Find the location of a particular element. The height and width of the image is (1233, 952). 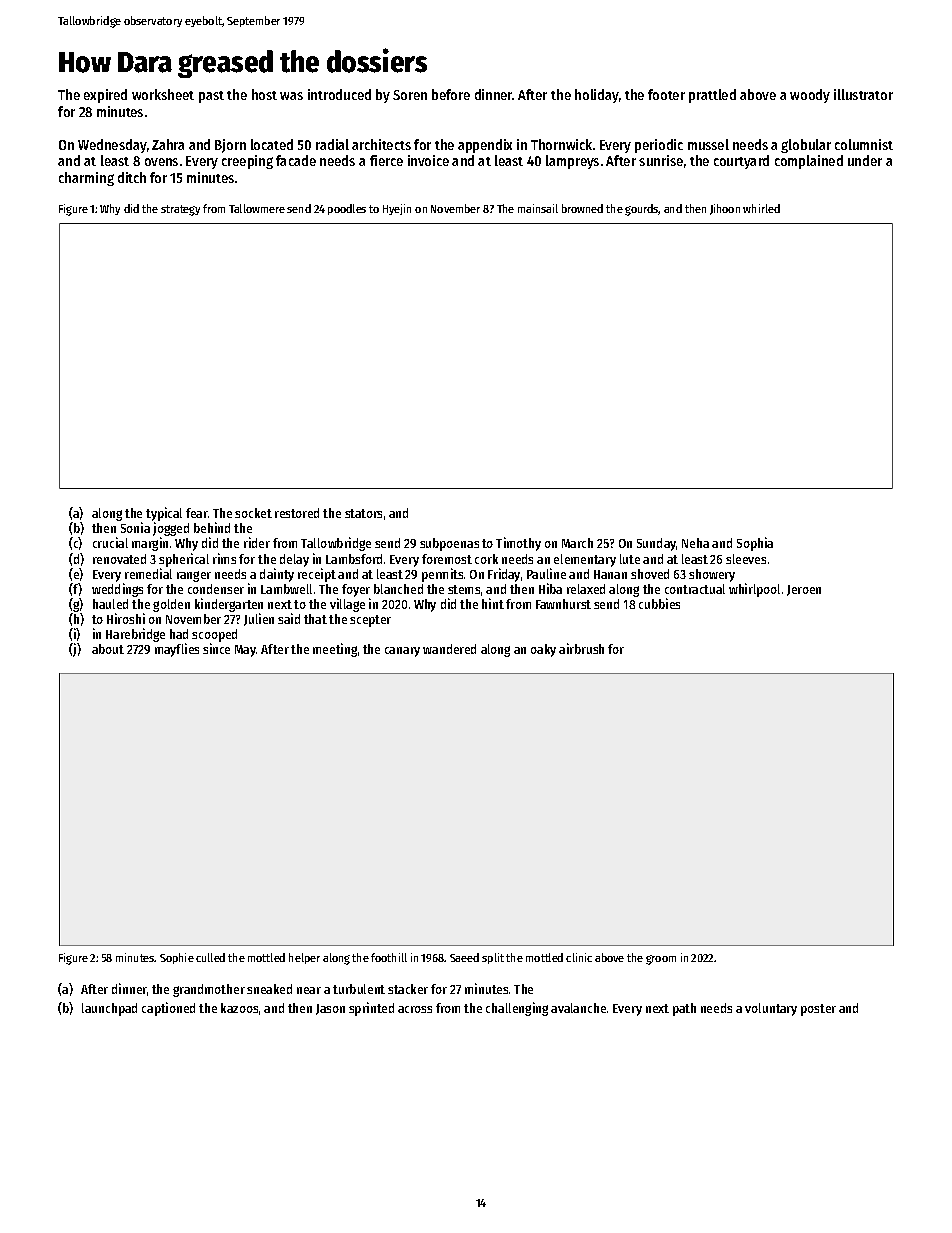

March is located at coordinates (577, 543).
